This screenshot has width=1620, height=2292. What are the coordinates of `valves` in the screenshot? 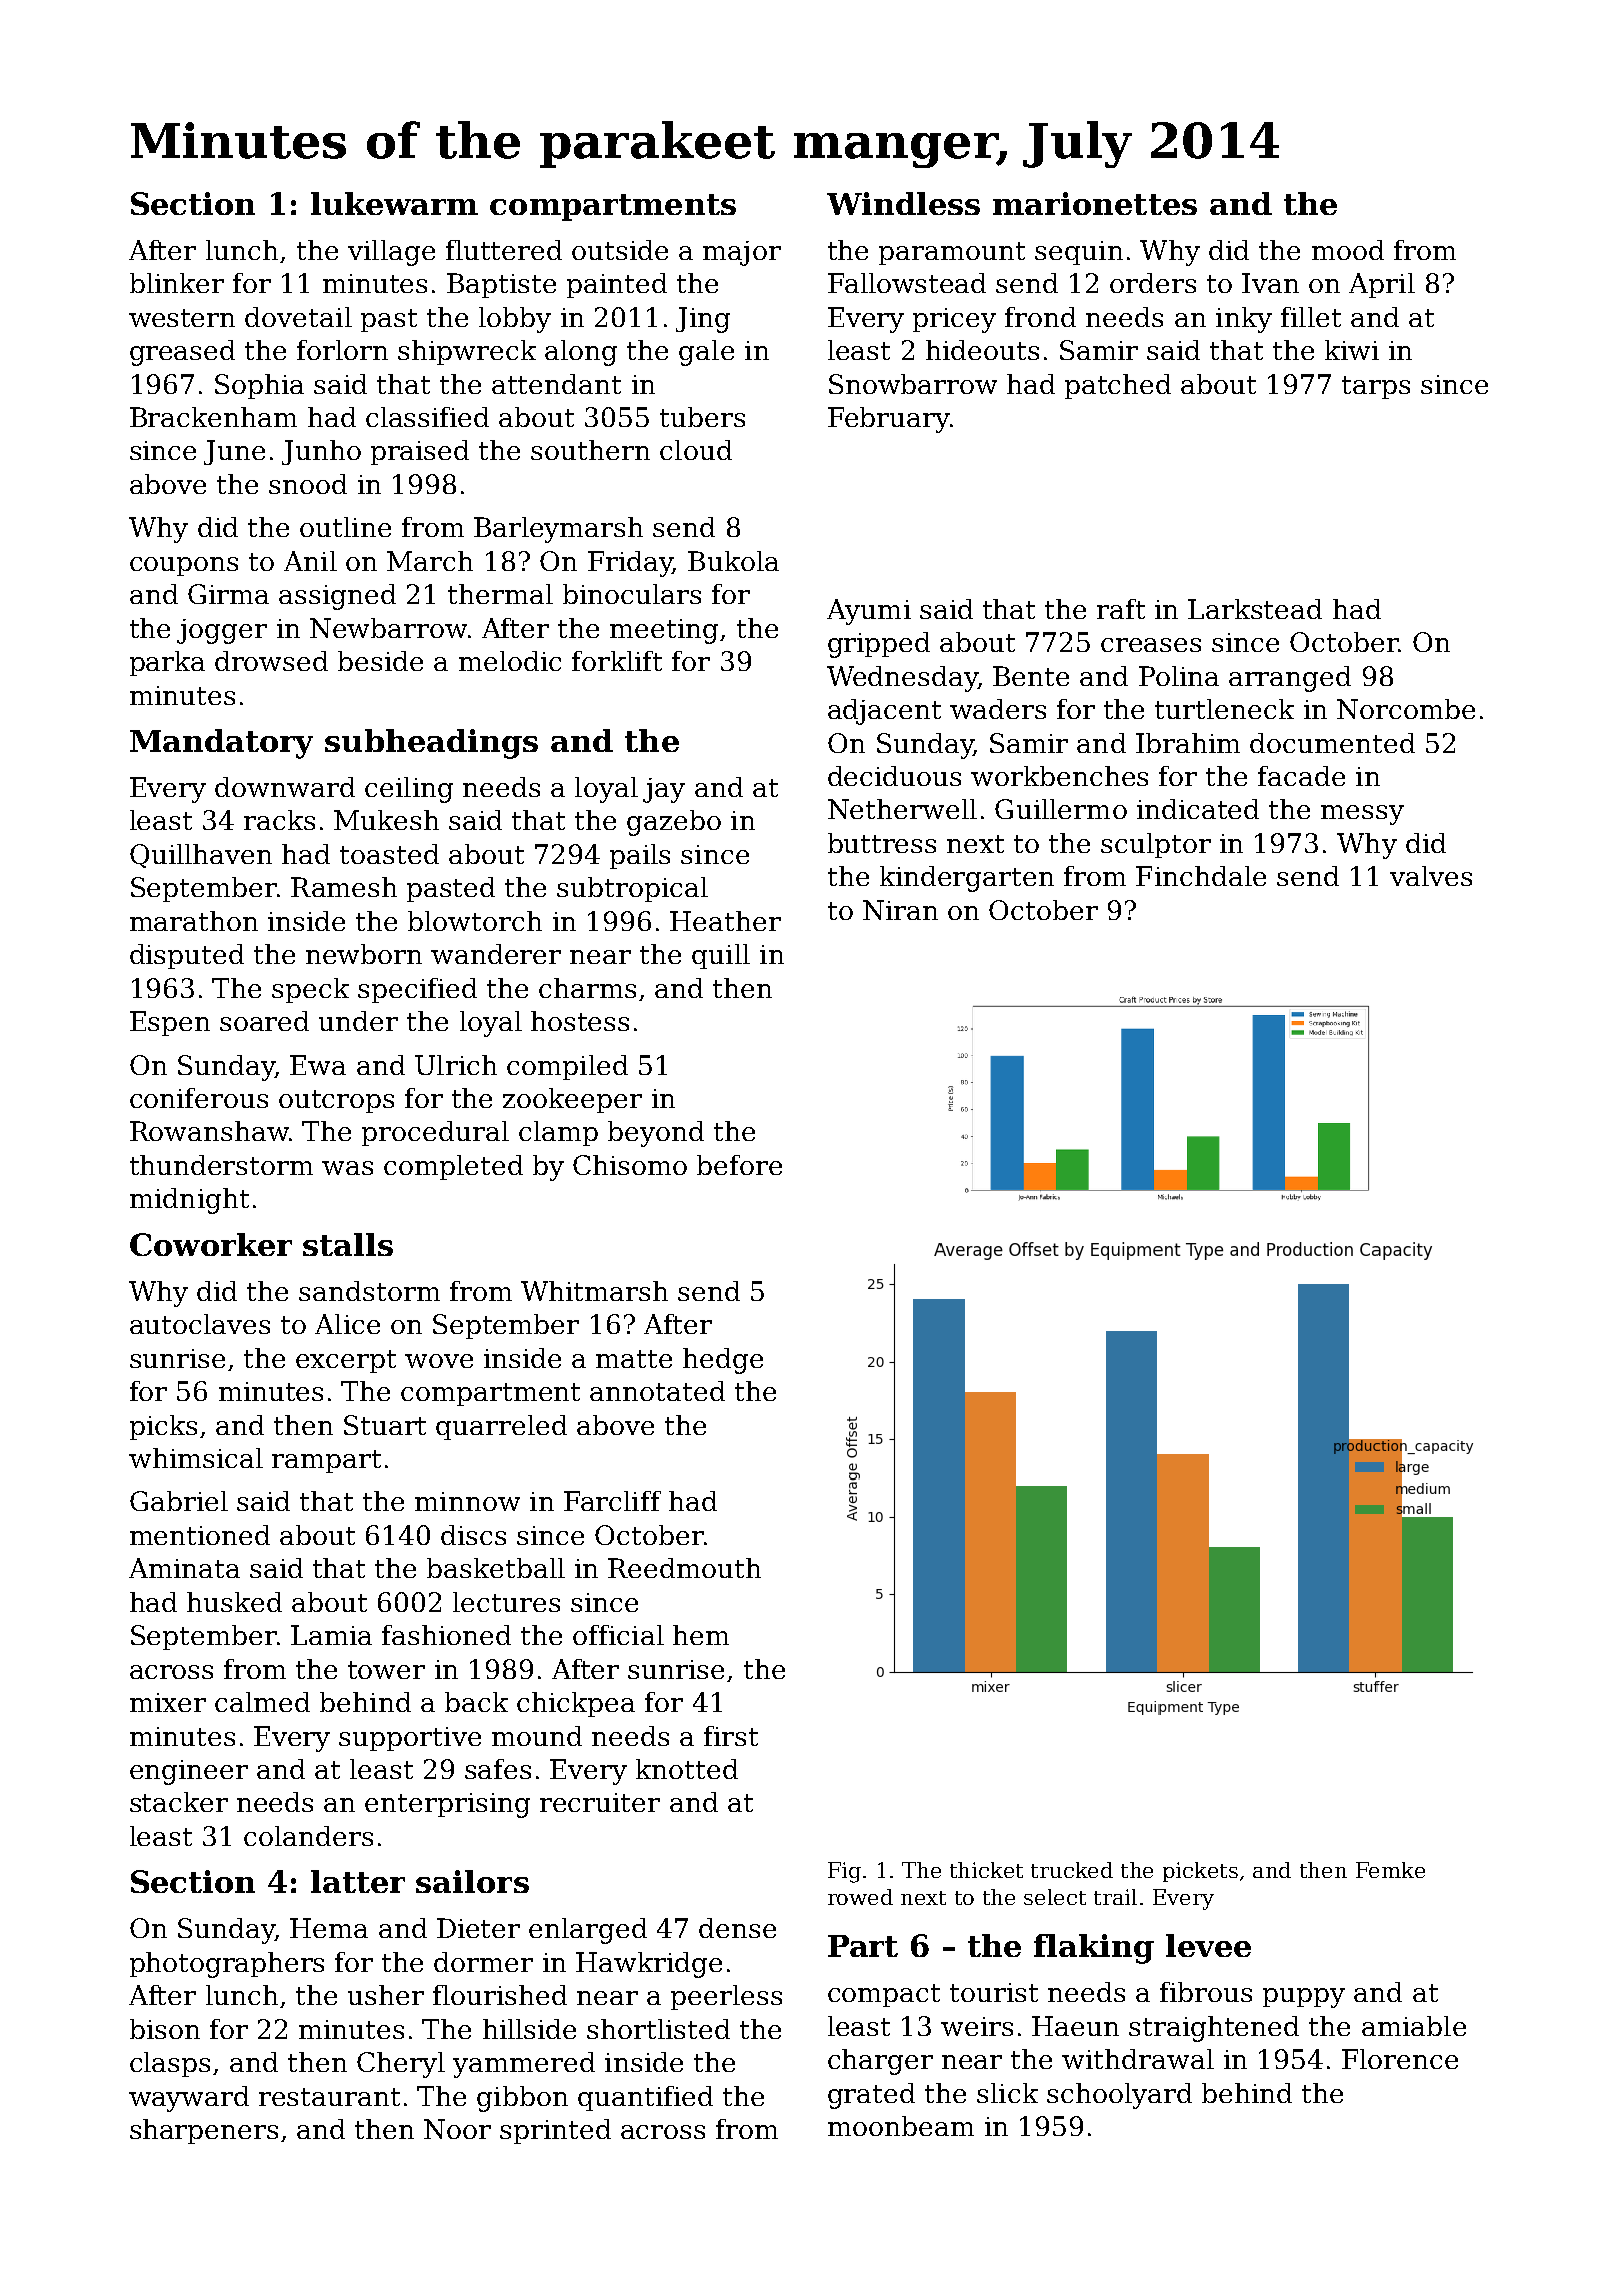 It's located at (1431, 876).
